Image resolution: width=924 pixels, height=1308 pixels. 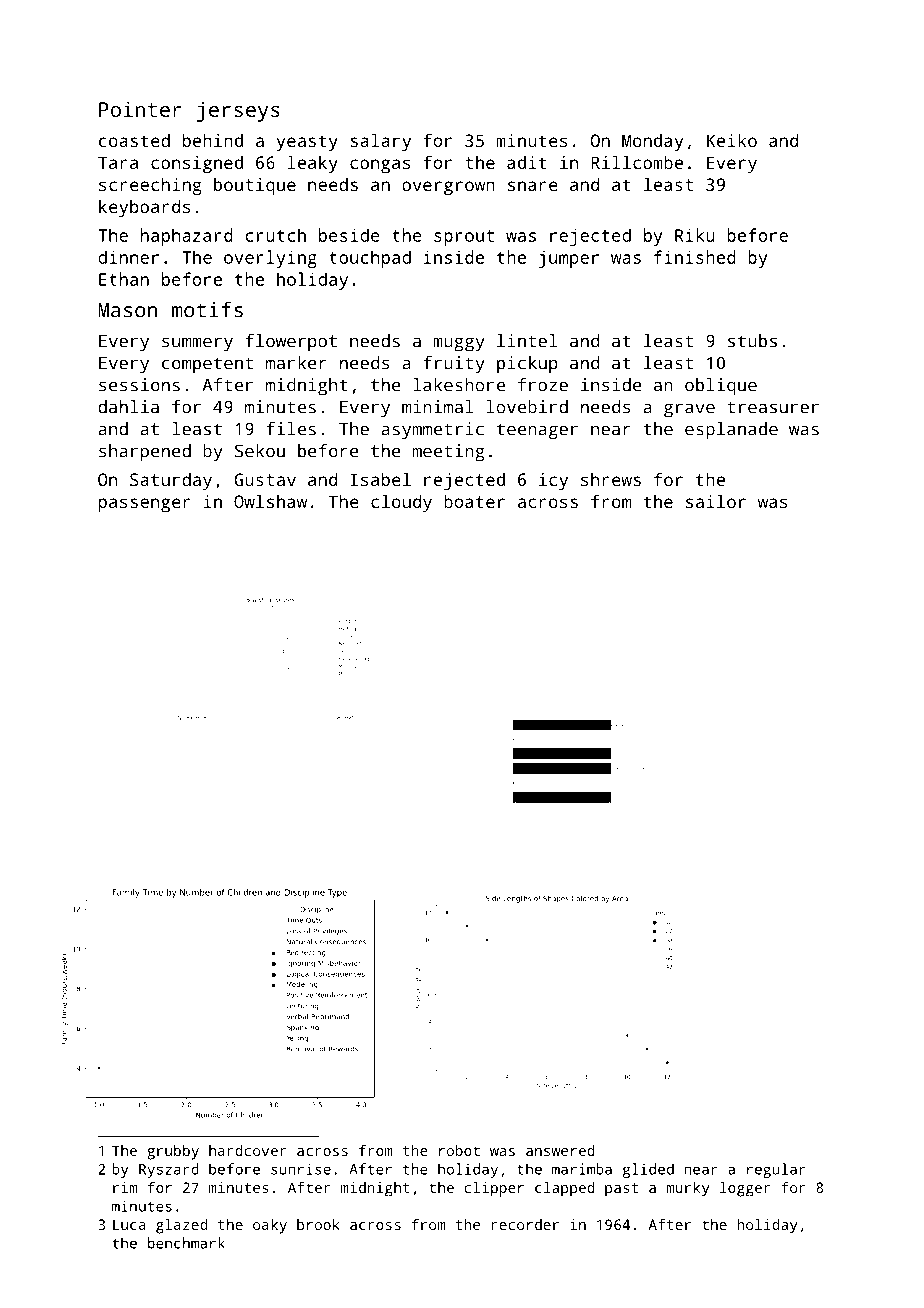 What do you see at coordinates (145, 505) in the page?
I see `passenger` at bounding box center [145, 505].
